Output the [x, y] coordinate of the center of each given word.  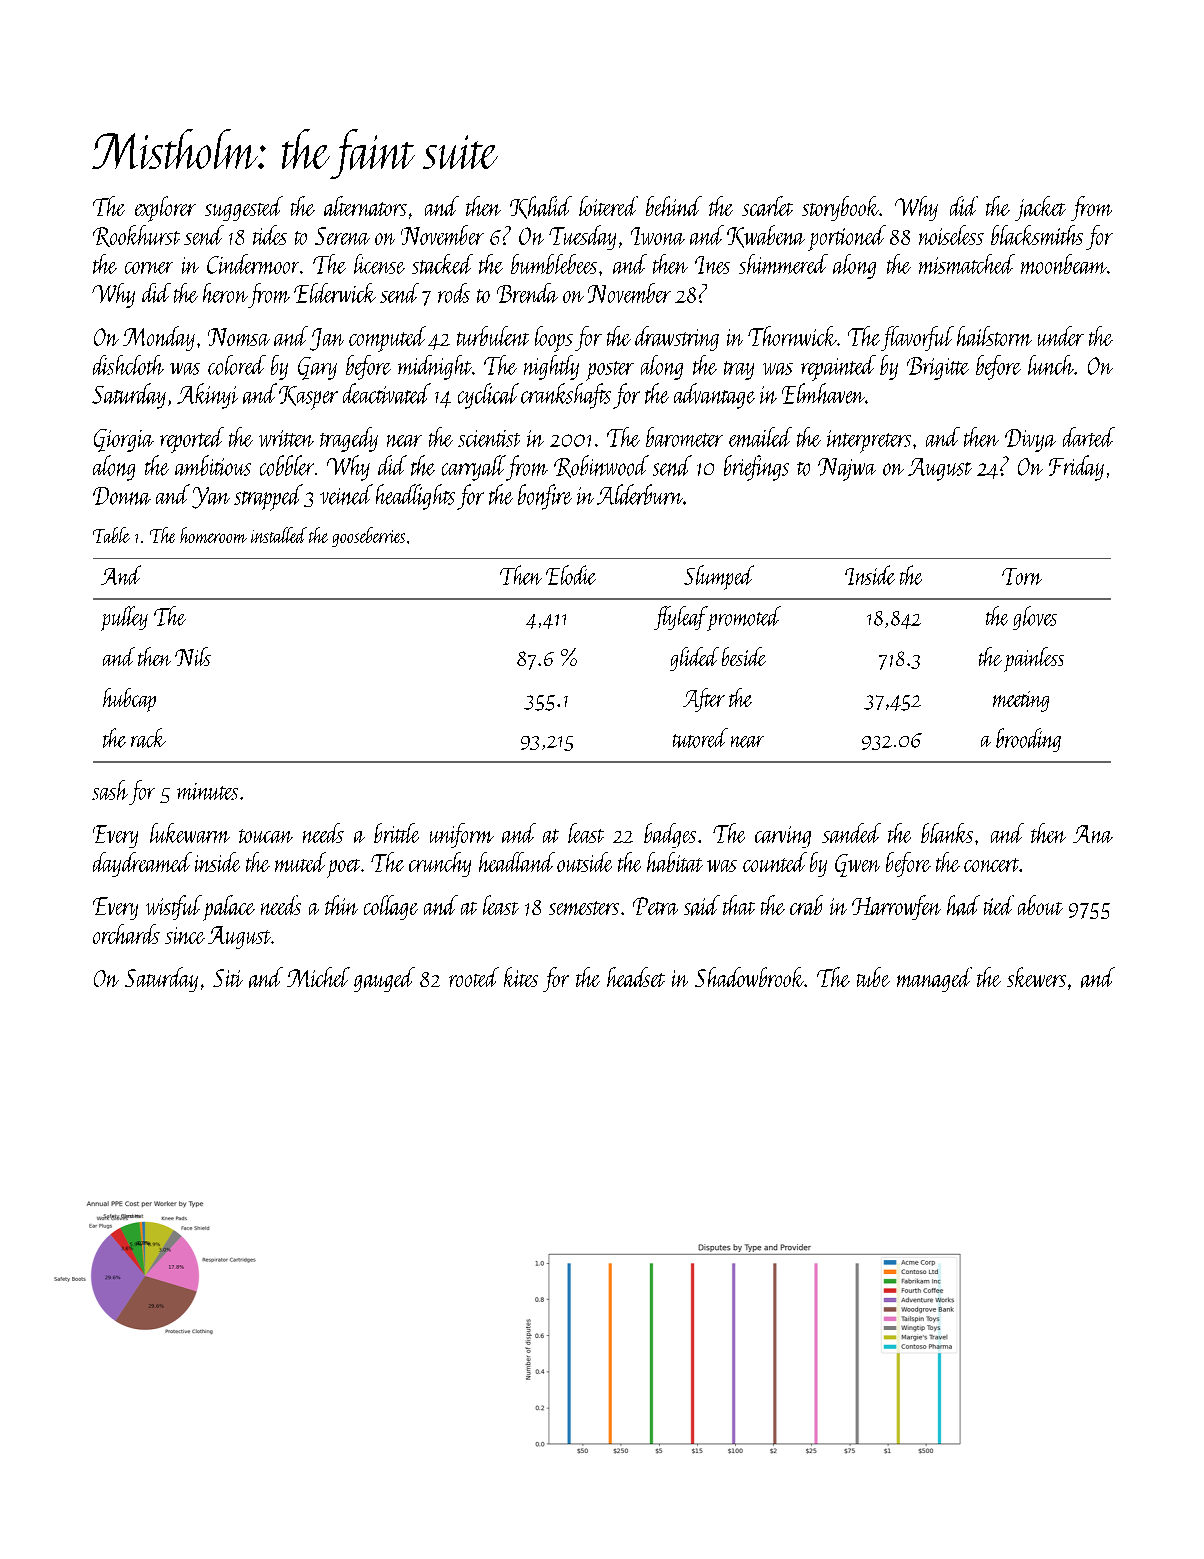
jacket [1040, 208]
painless [1034, 659]
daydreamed [142, 864]
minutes [207, 791]
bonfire [545, 497]
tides [270, 235]
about [1040, 905]
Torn [1022, 576]
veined [346, 494]
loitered [608, 206]
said [702, 905]
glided [694, 659]
